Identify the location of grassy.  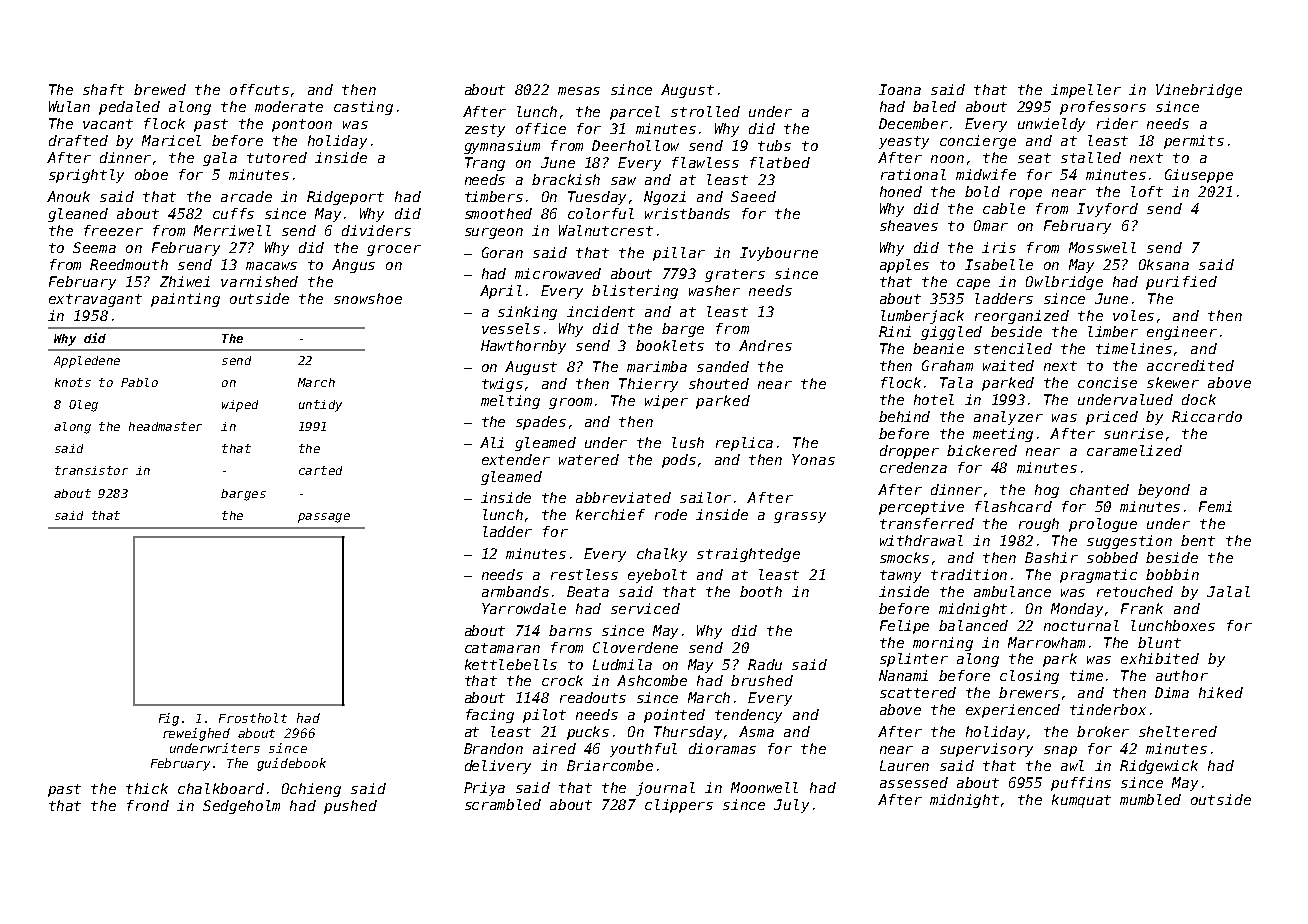
(800, 517).
